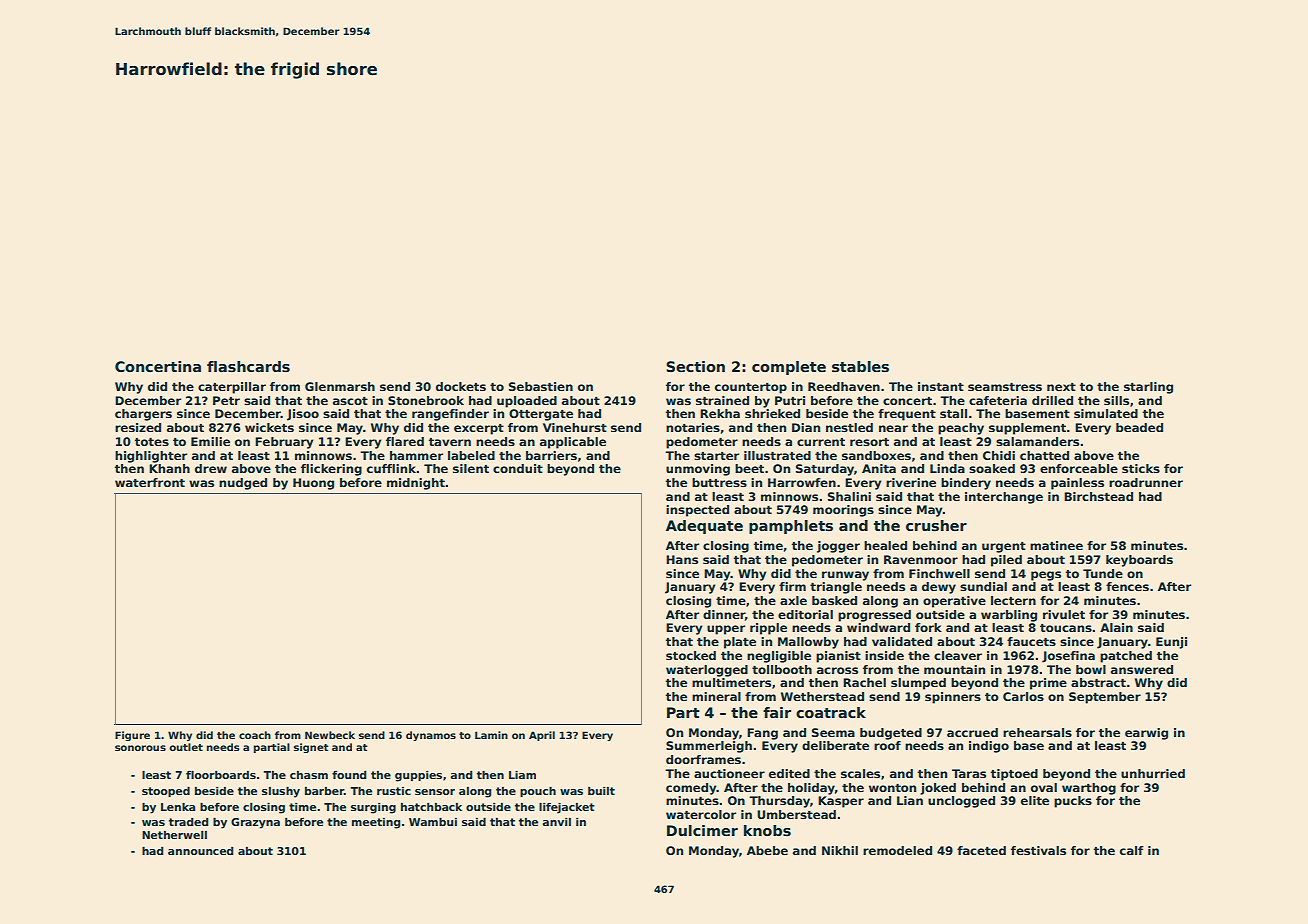  Describe the element at coordinates (349, 775) in the screenshot. I see `found` at that location.
